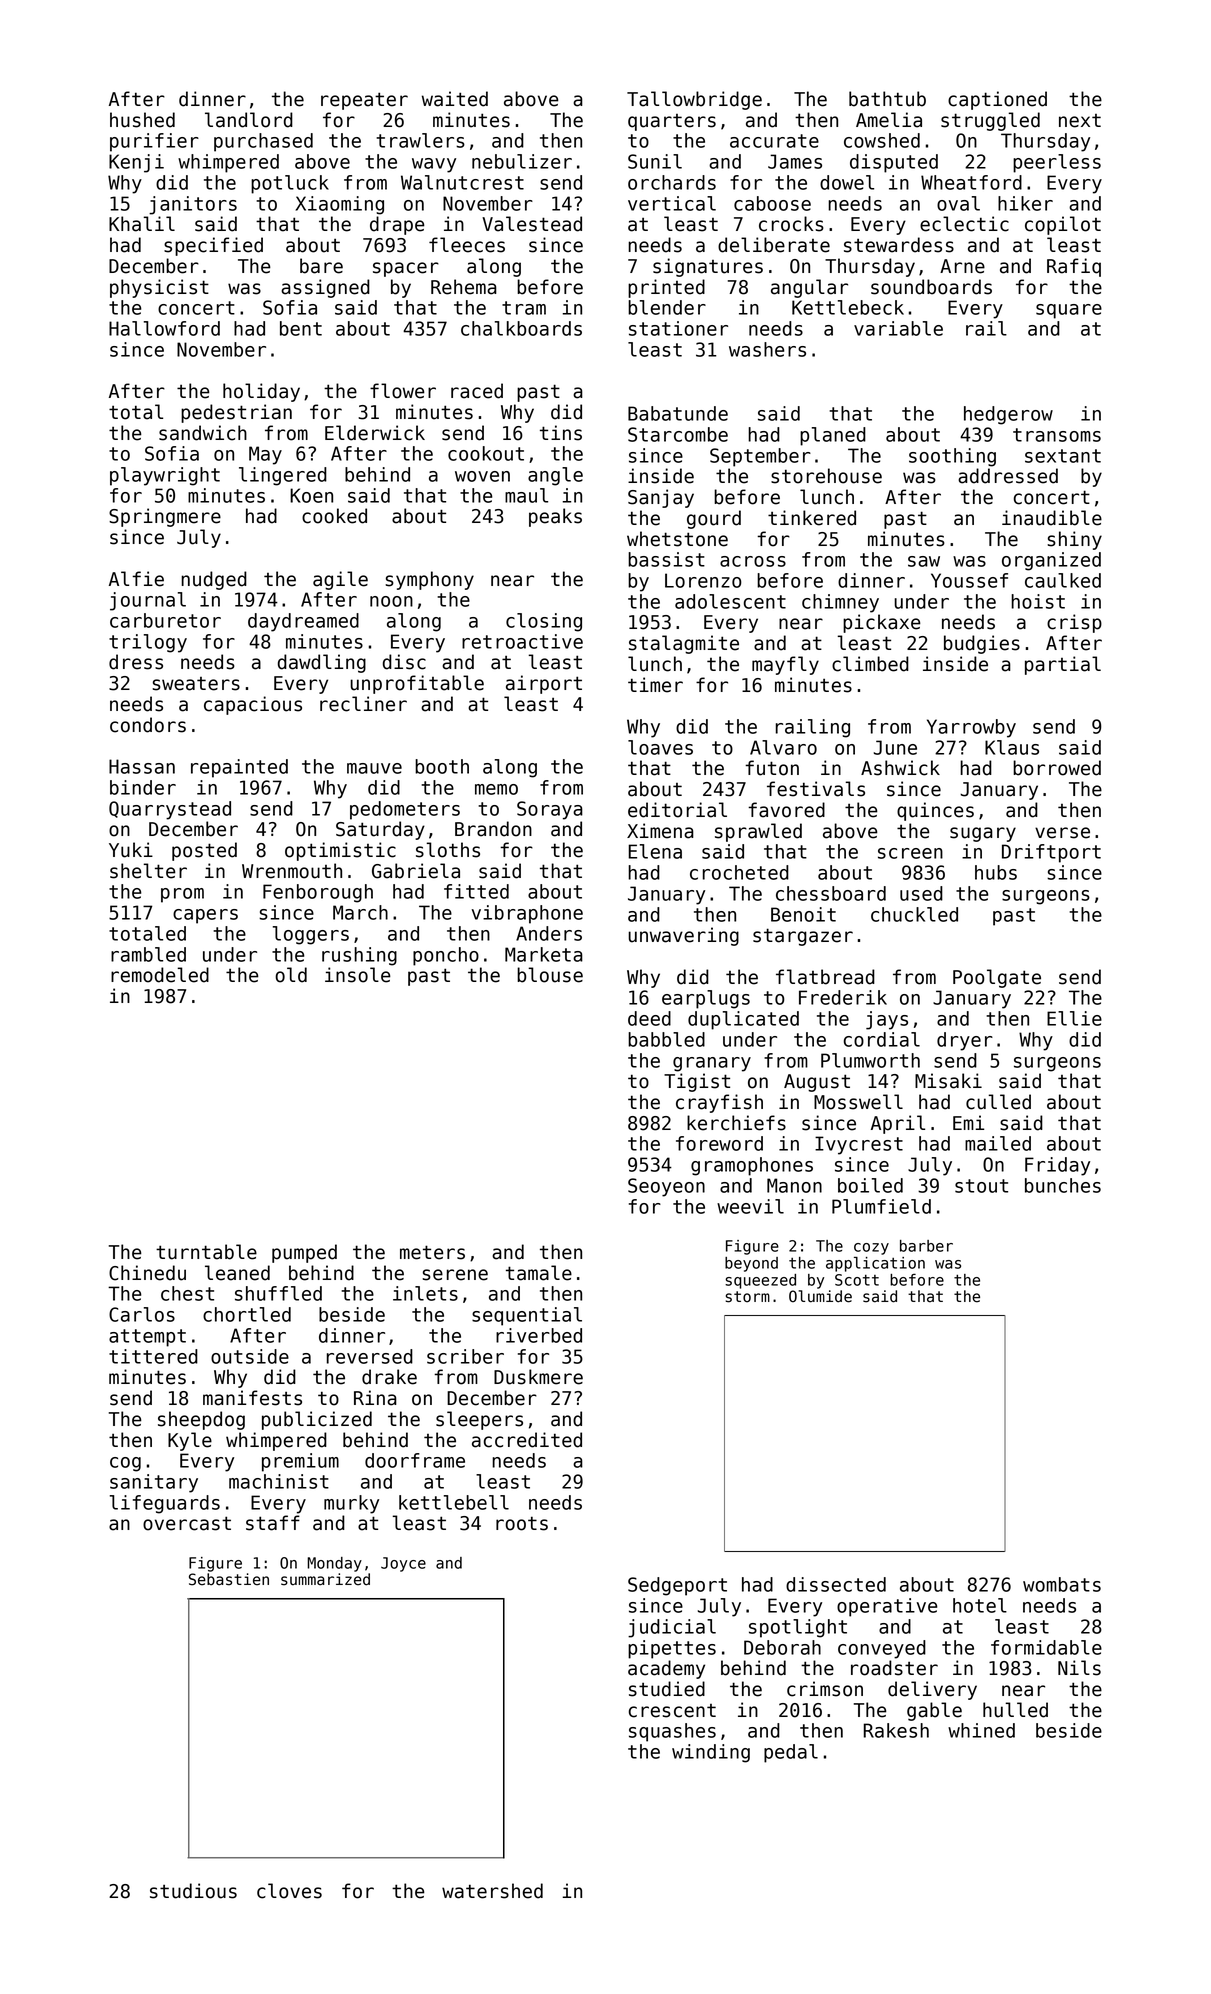 This screenshot has width=1211, height=1994. What do you see at coordinates (1062, 1584) in the screenshot?
I see `wombats` at bounding box center [1062, 1584].
